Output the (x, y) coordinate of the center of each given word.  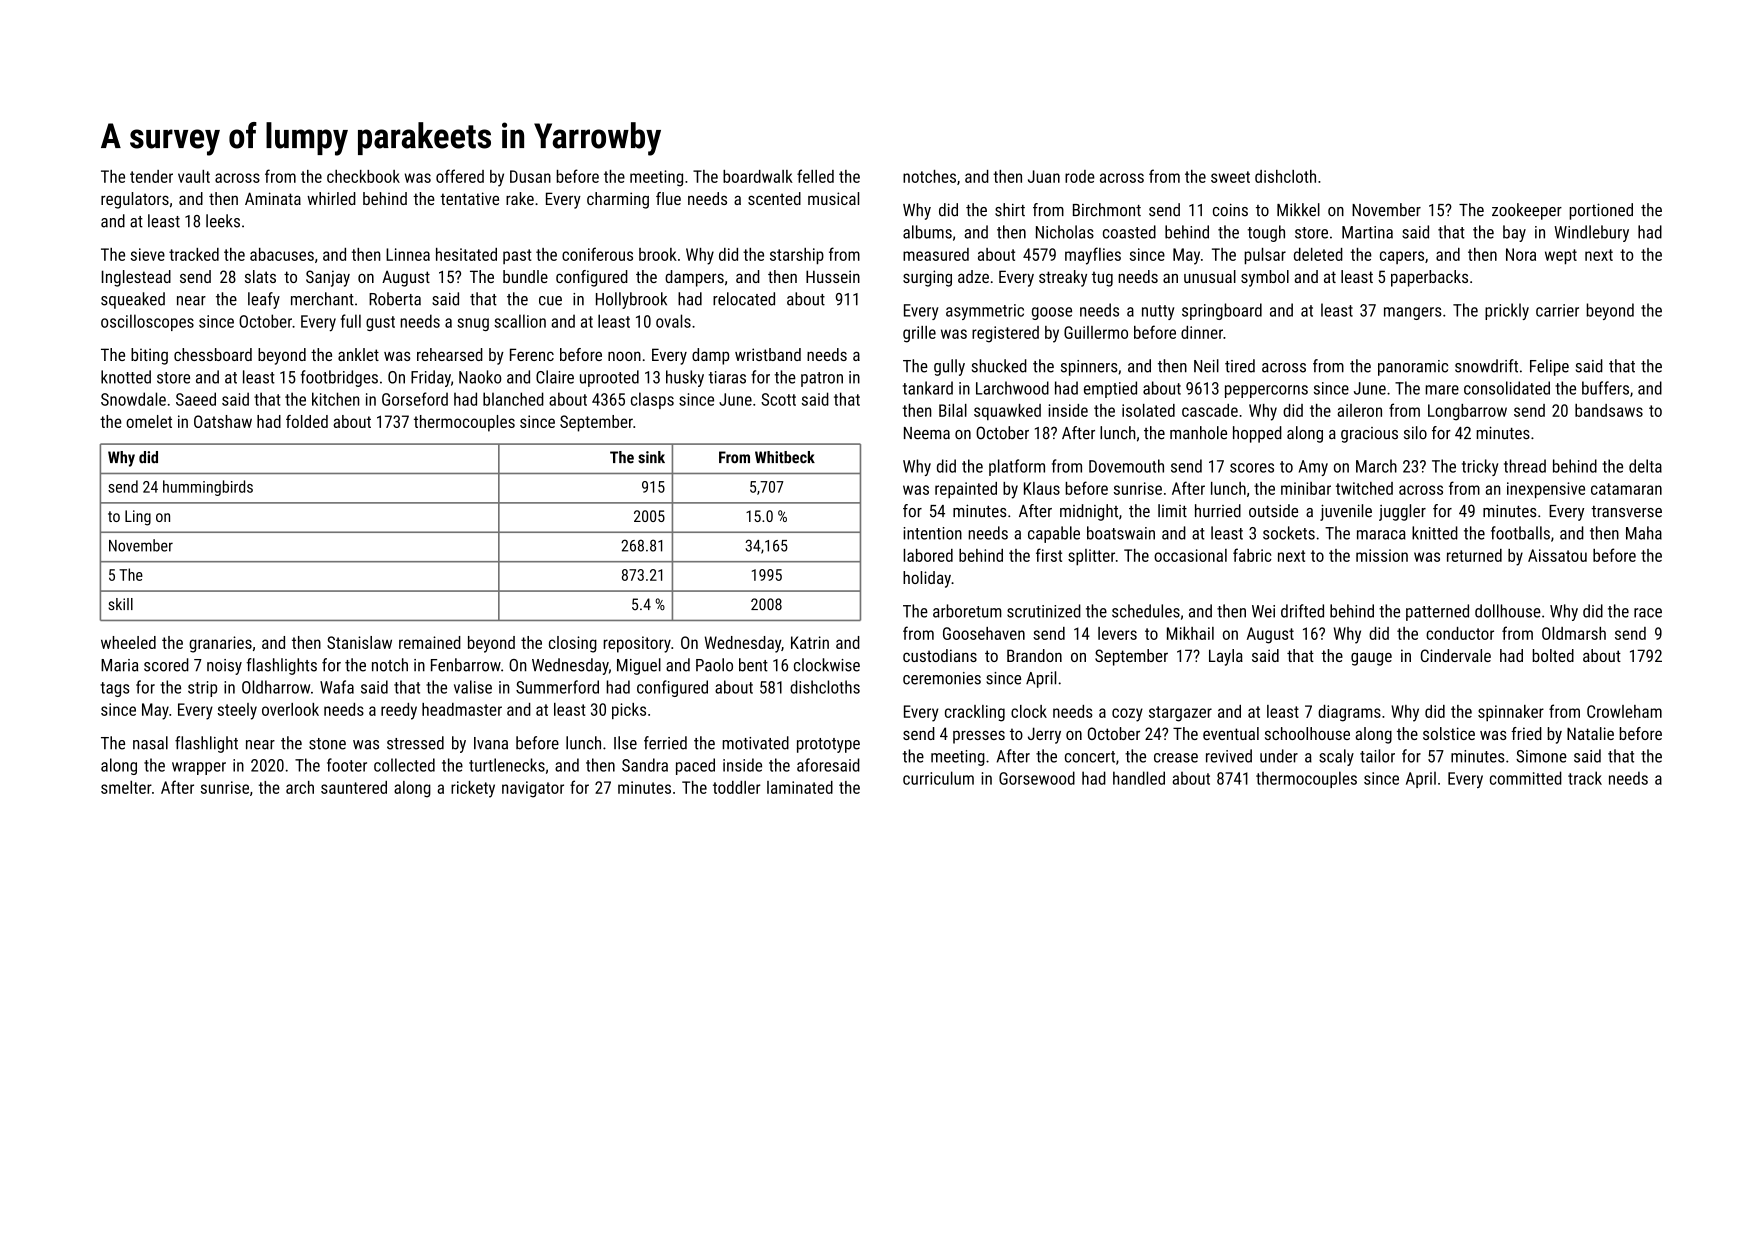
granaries (220, 644)
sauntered (354, 787)
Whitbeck (785, 457)
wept (1561, 257)
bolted (1553, 655)
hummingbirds (208, 488)
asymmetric (985, 312)
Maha (1644, 533)
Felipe (1549, 367)
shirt (1010, 210)
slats (260, 276)
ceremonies (942, 678)
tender (151, 176)
